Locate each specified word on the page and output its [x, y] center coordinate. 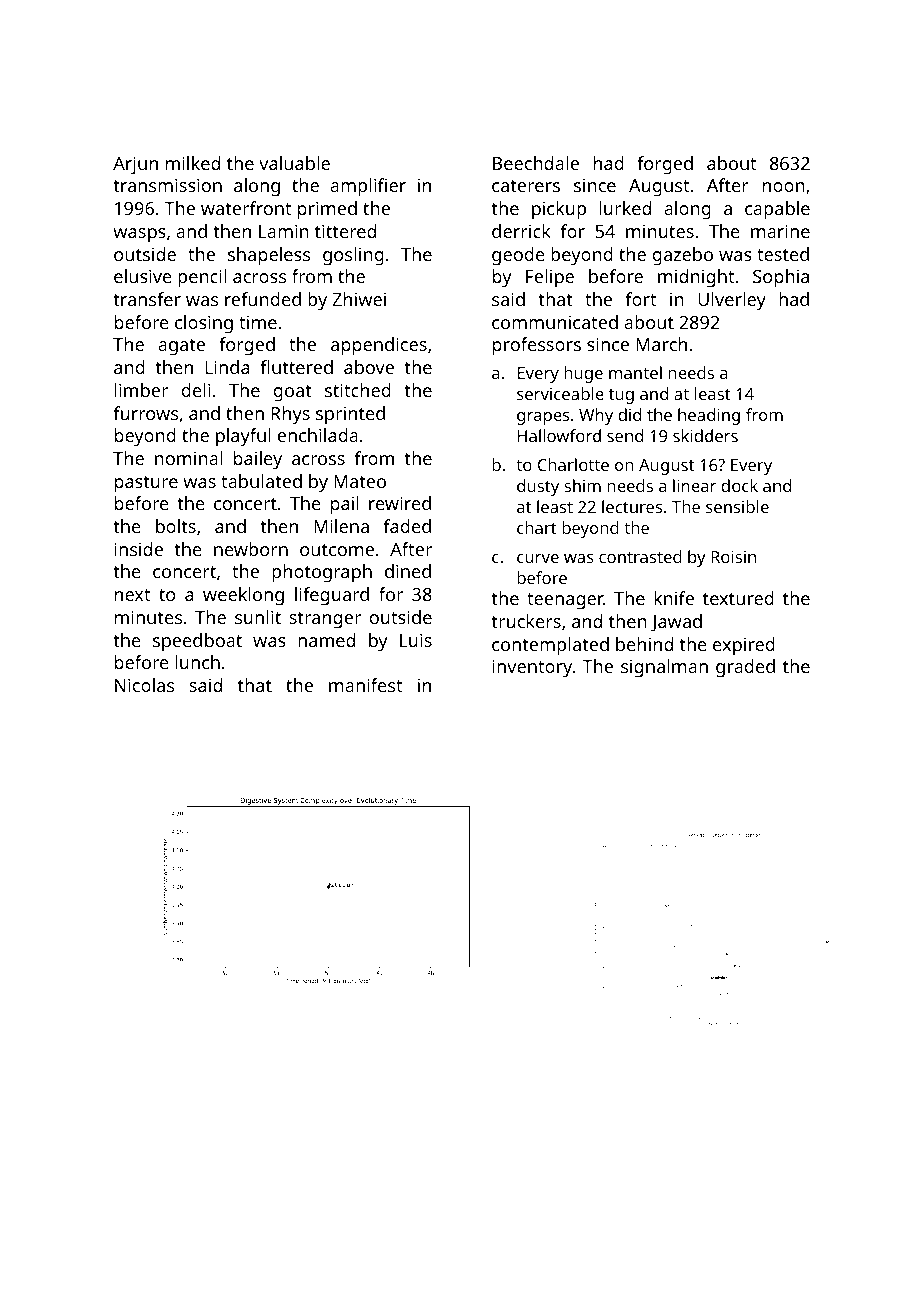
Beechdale [536, 163]
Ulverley [732, 301]
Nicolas [144, 685]
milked [193, 163]
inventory [532, 668]
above [369, 367]
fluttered [296, 367]
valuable [294, 163]
